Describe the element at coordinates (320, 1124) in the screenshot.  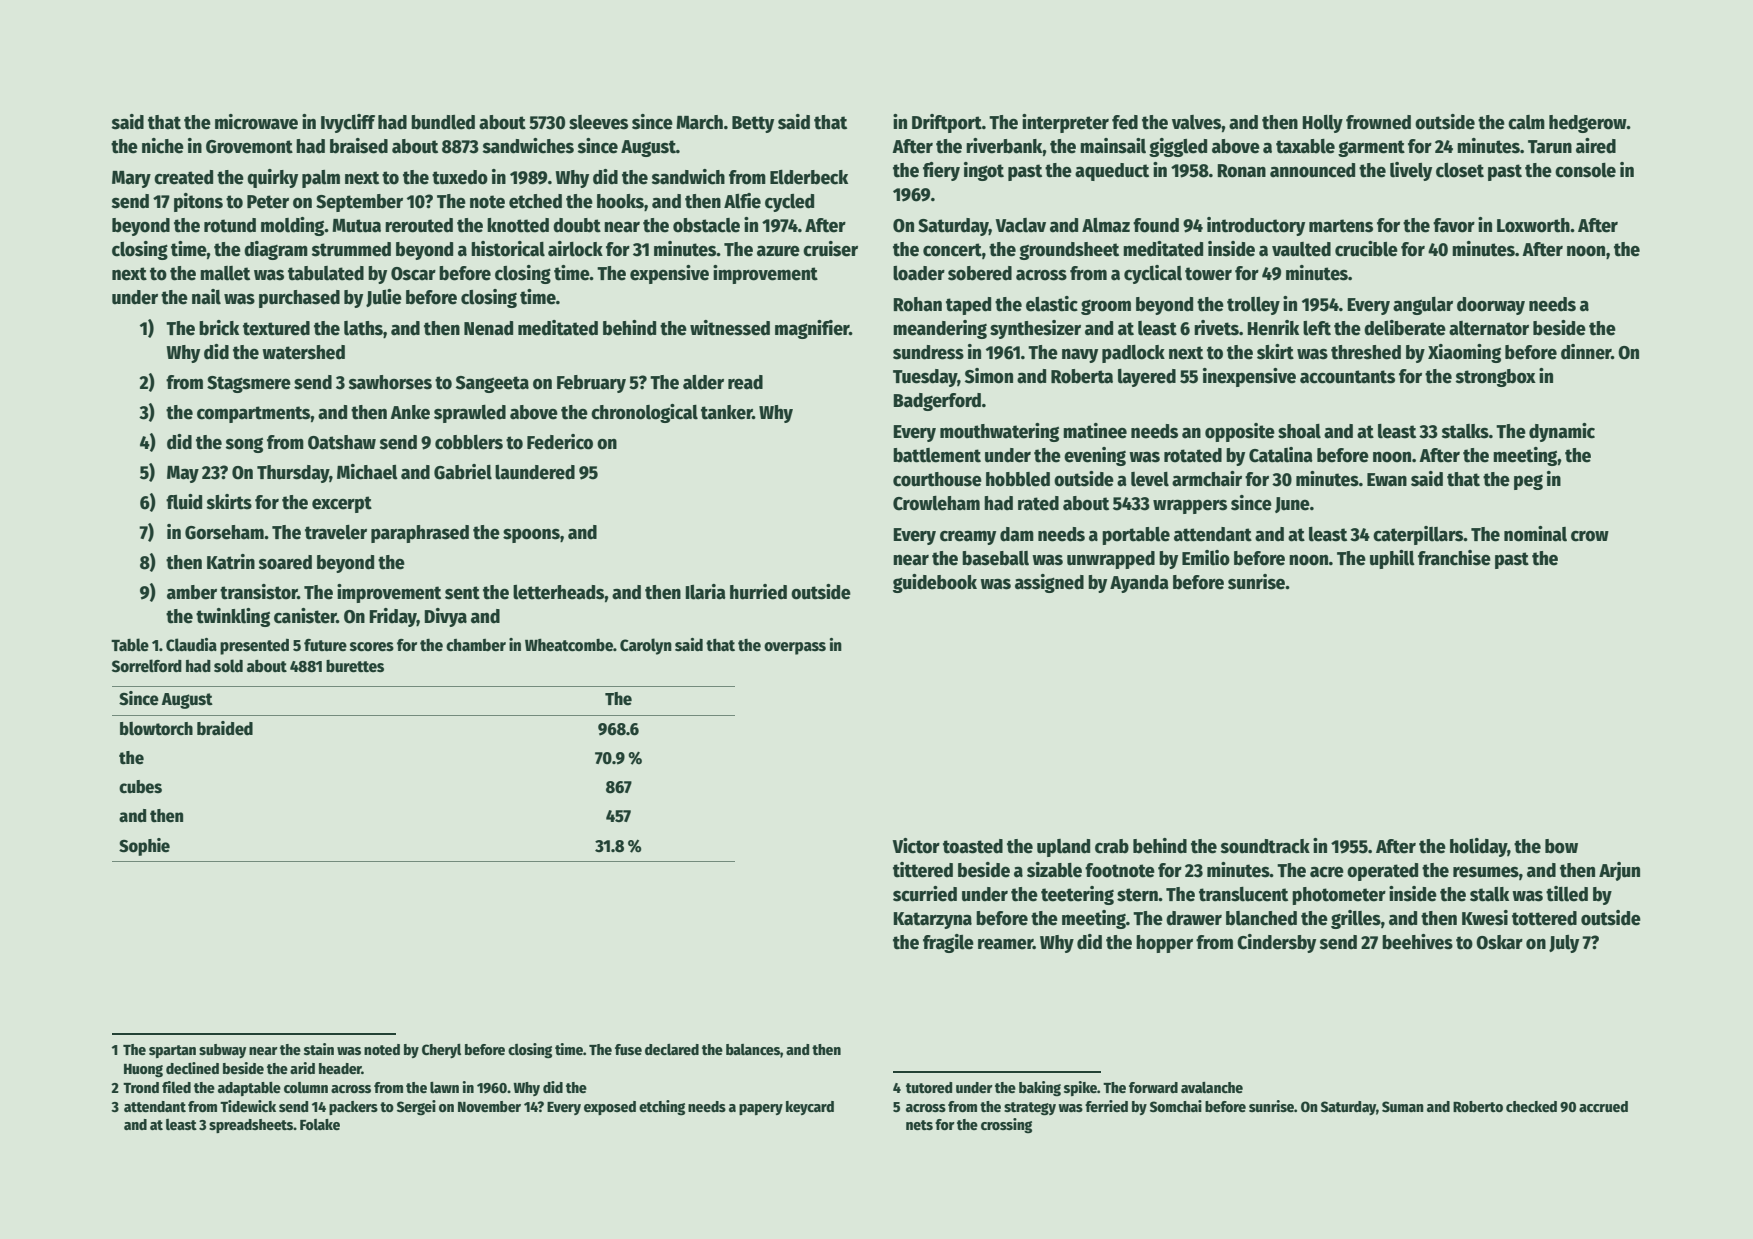
I see `Folake` at that location.
